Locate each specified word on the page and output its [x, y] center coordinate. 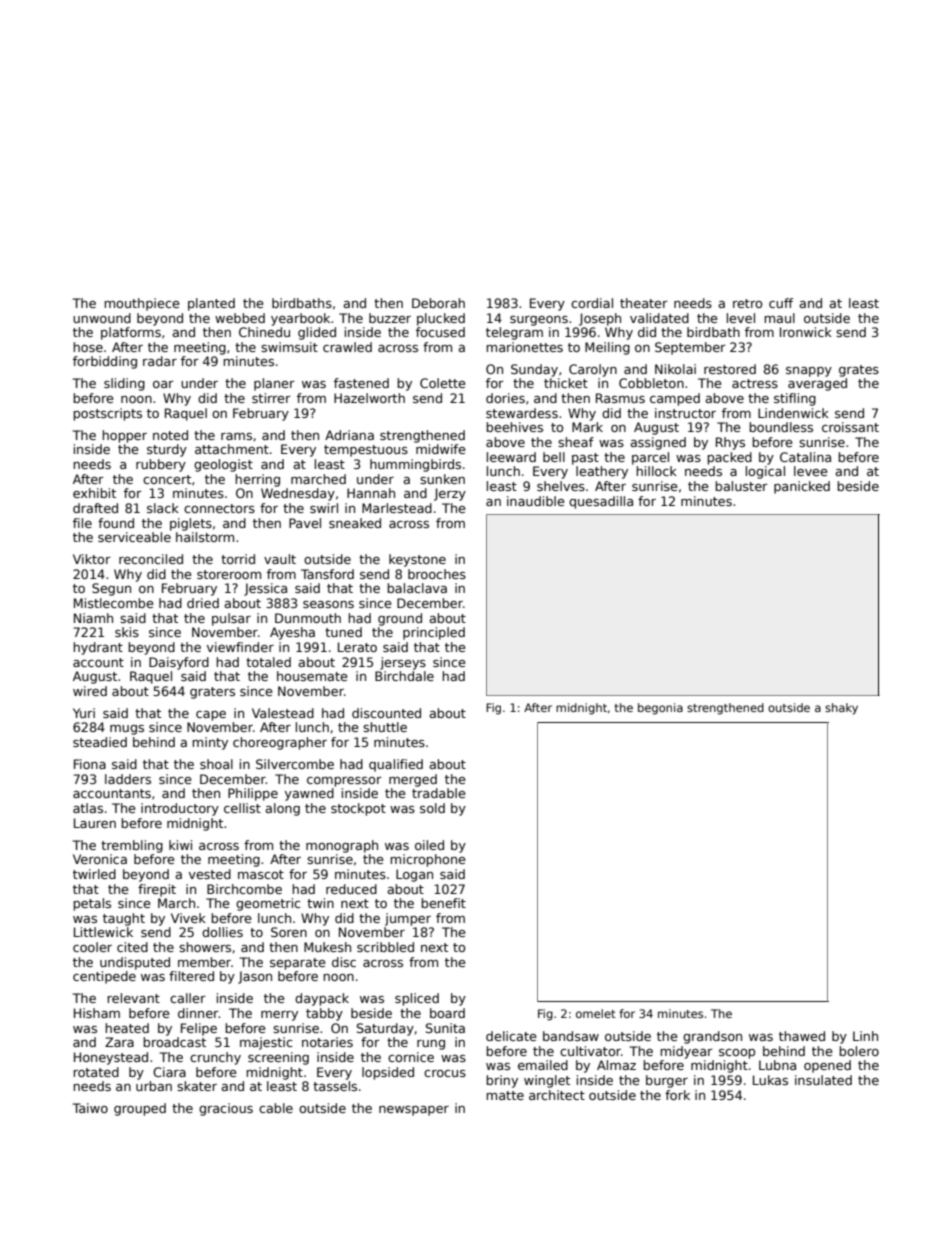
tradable [439, 793]
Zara [119, 1042]
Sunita [445, 1028]
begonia [660, 709]
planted [211, 304]
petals [92, 904]
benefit [443, 903]
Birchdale [404, 676]
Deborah [438, 303]
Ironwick [806, 332]
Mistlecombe [114, 603]
